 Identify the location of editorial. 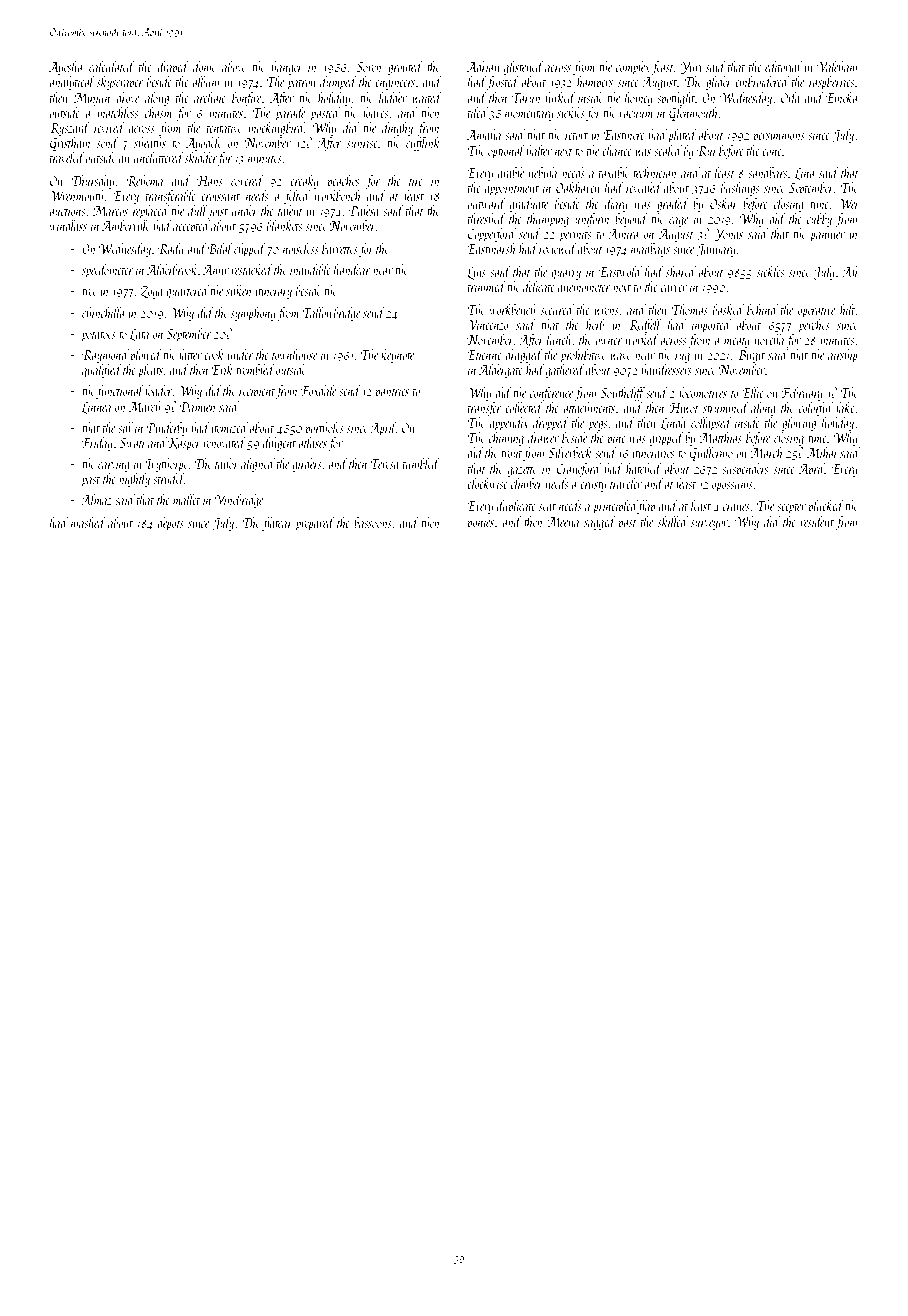
(783, 66).
